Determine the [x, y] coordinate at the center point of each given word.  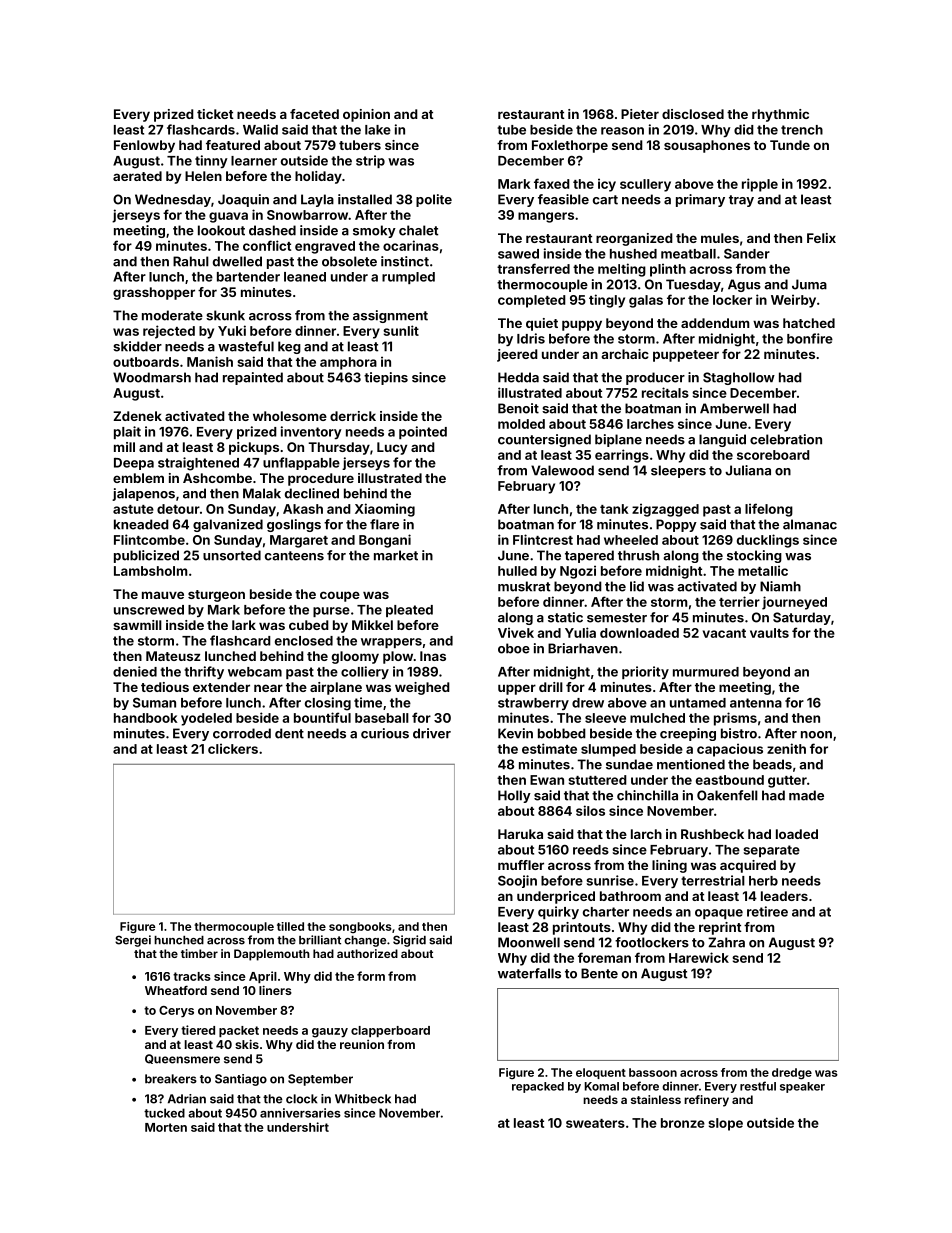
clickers [233, 748]
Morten [166, 1127]
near [268, 688]
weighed [422, 688]
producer [655, 378]
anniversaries [300, 1113]
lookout [221, 230]
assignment [390, 316]
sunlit [401, 330]
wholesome [290, 416]
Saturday [802, 618]
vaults [769, 633]
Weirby [793, 301]
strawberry [533, 704]
